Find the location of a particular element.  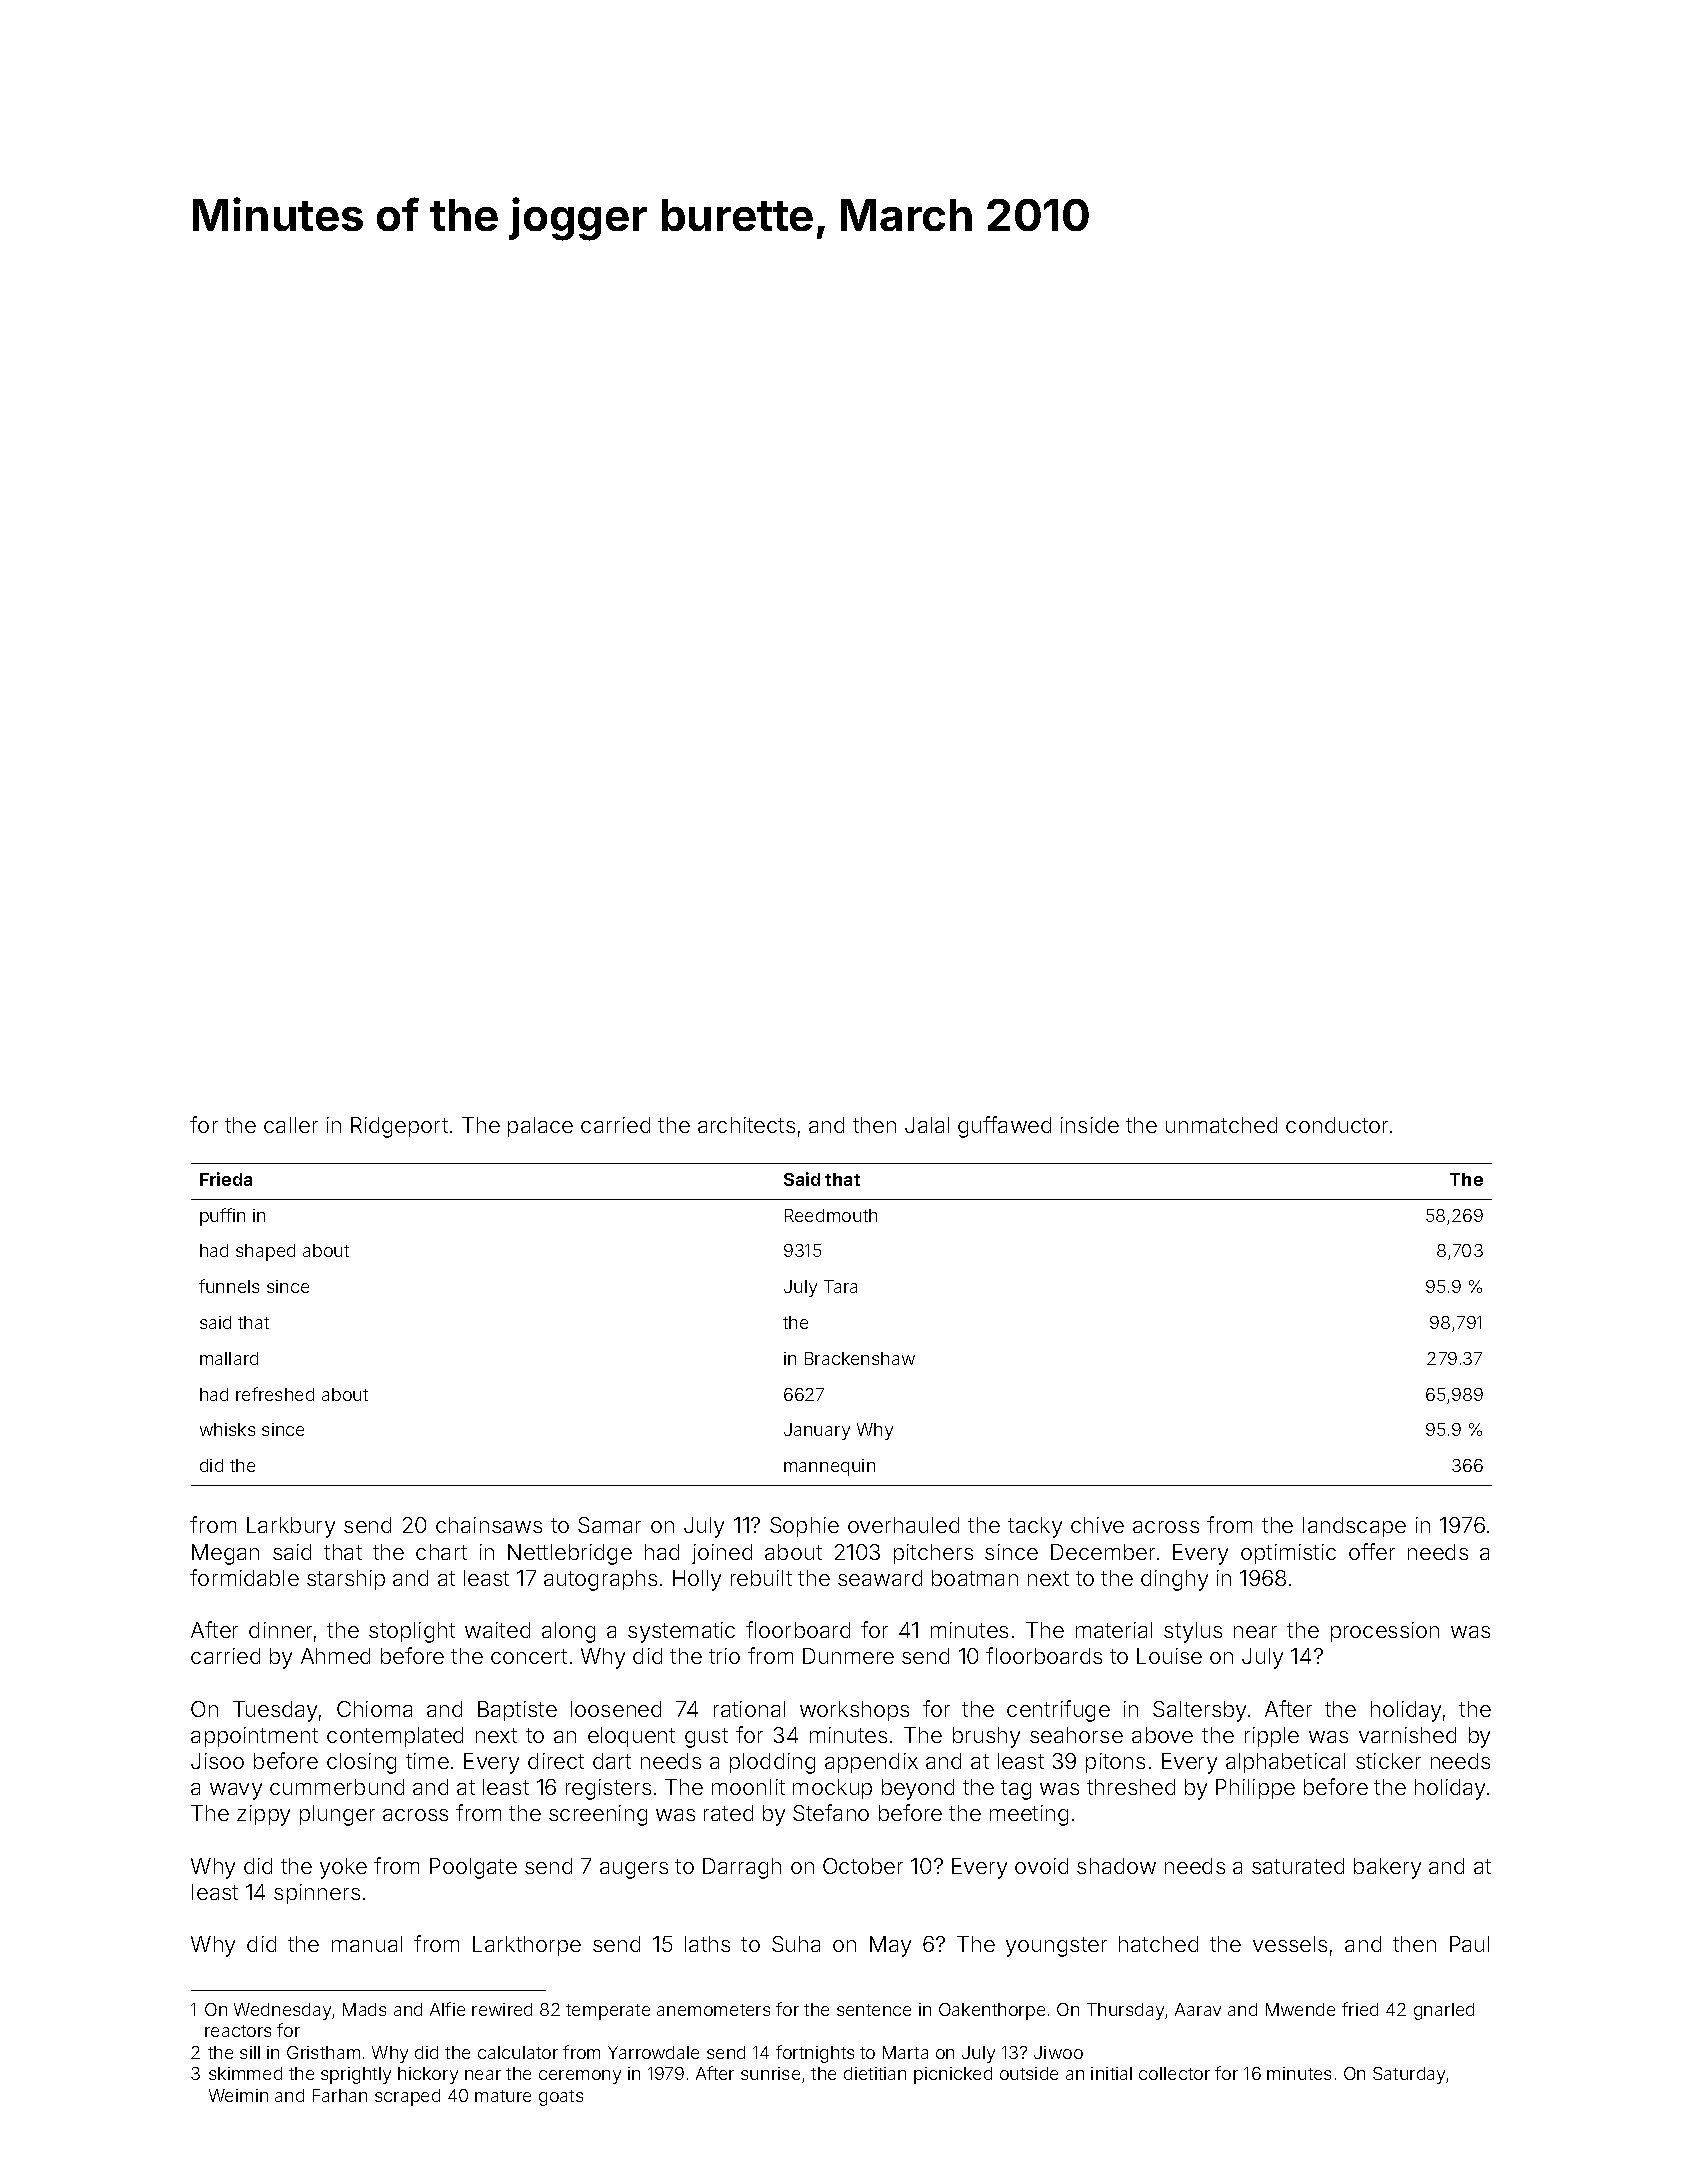

procession is located at coordinates (1385, 1632).
